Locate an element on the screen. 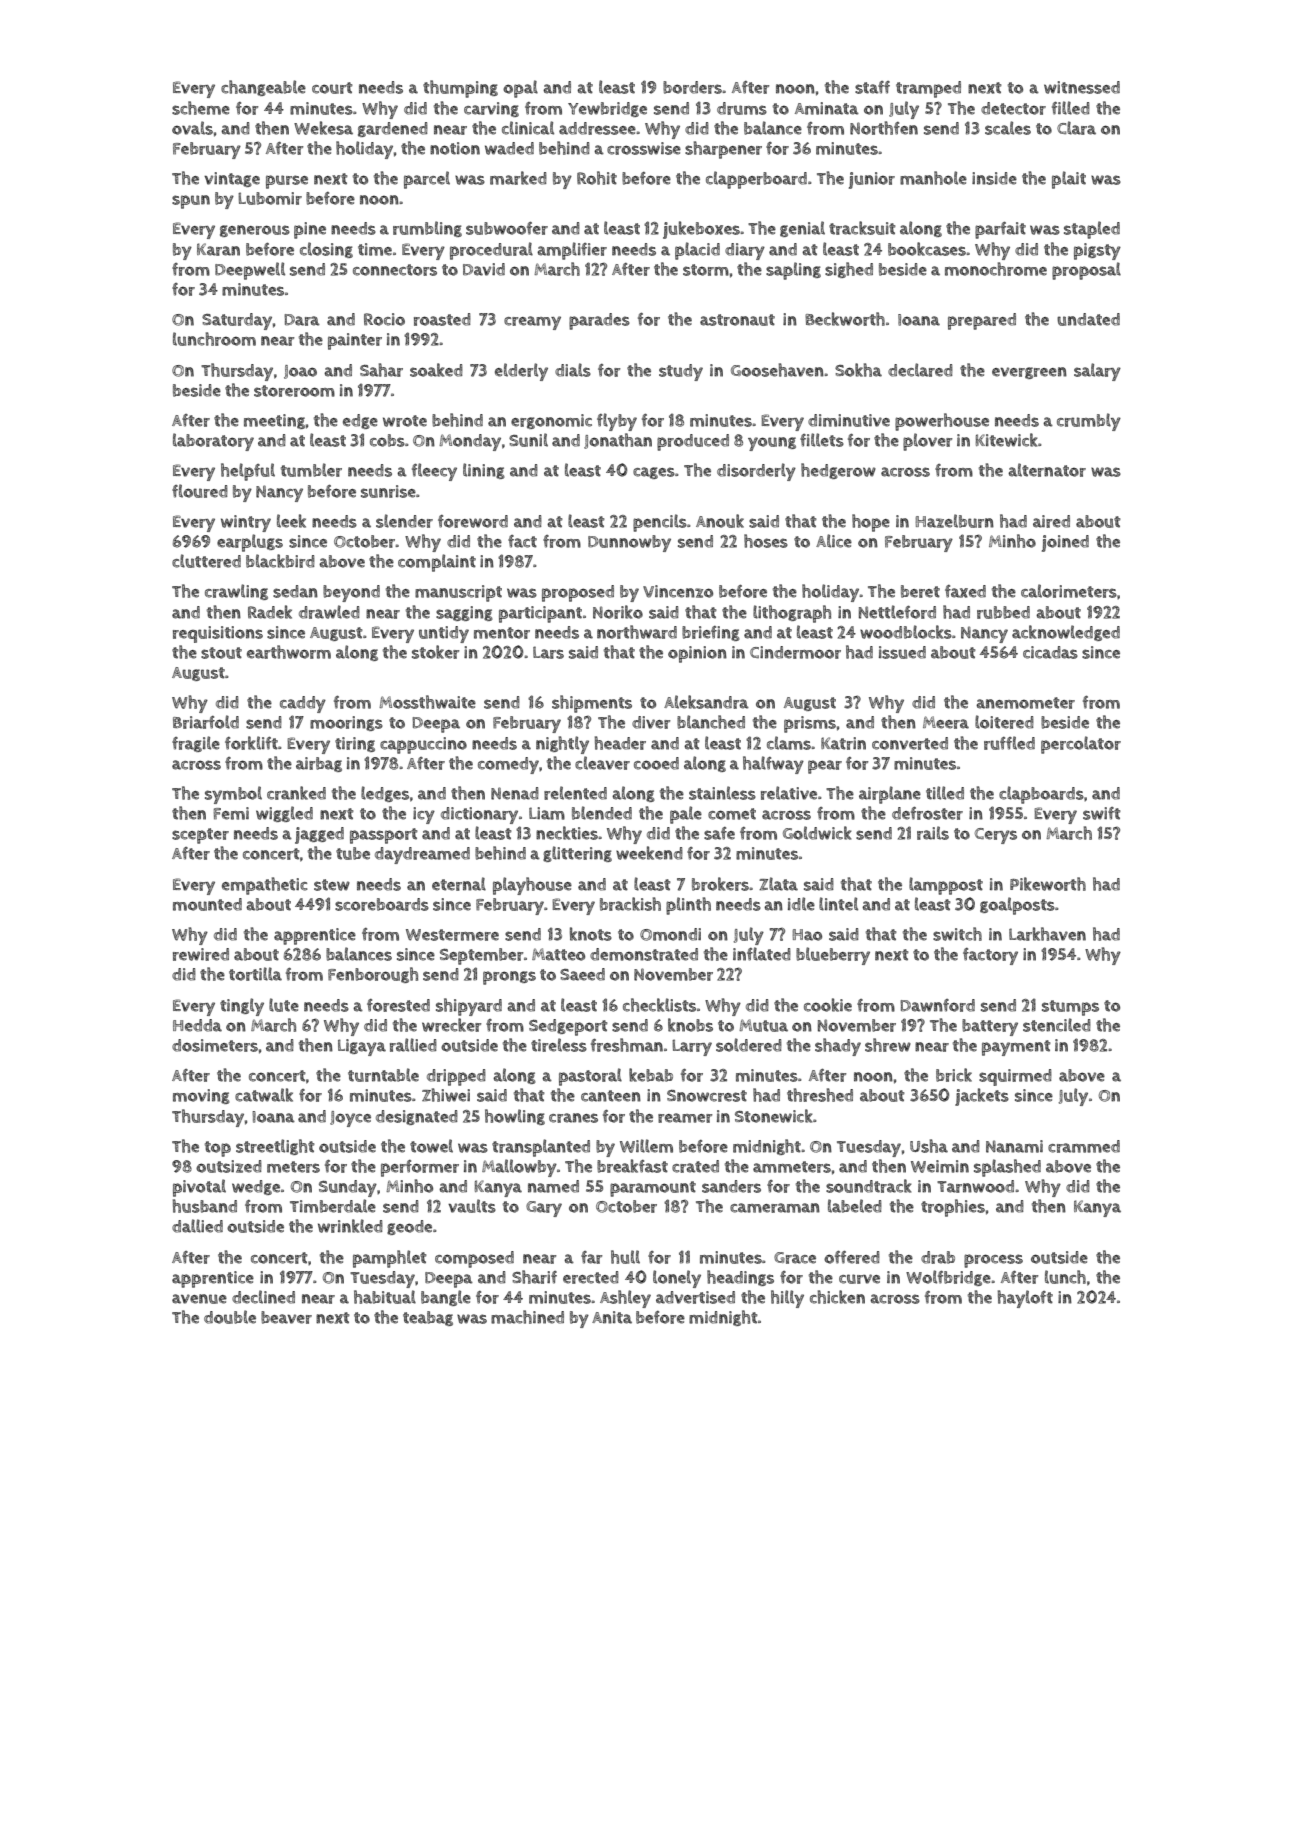 The height and width of the screenshot is (1829, 1293). shrew is located at coordinates (888, 1045).
